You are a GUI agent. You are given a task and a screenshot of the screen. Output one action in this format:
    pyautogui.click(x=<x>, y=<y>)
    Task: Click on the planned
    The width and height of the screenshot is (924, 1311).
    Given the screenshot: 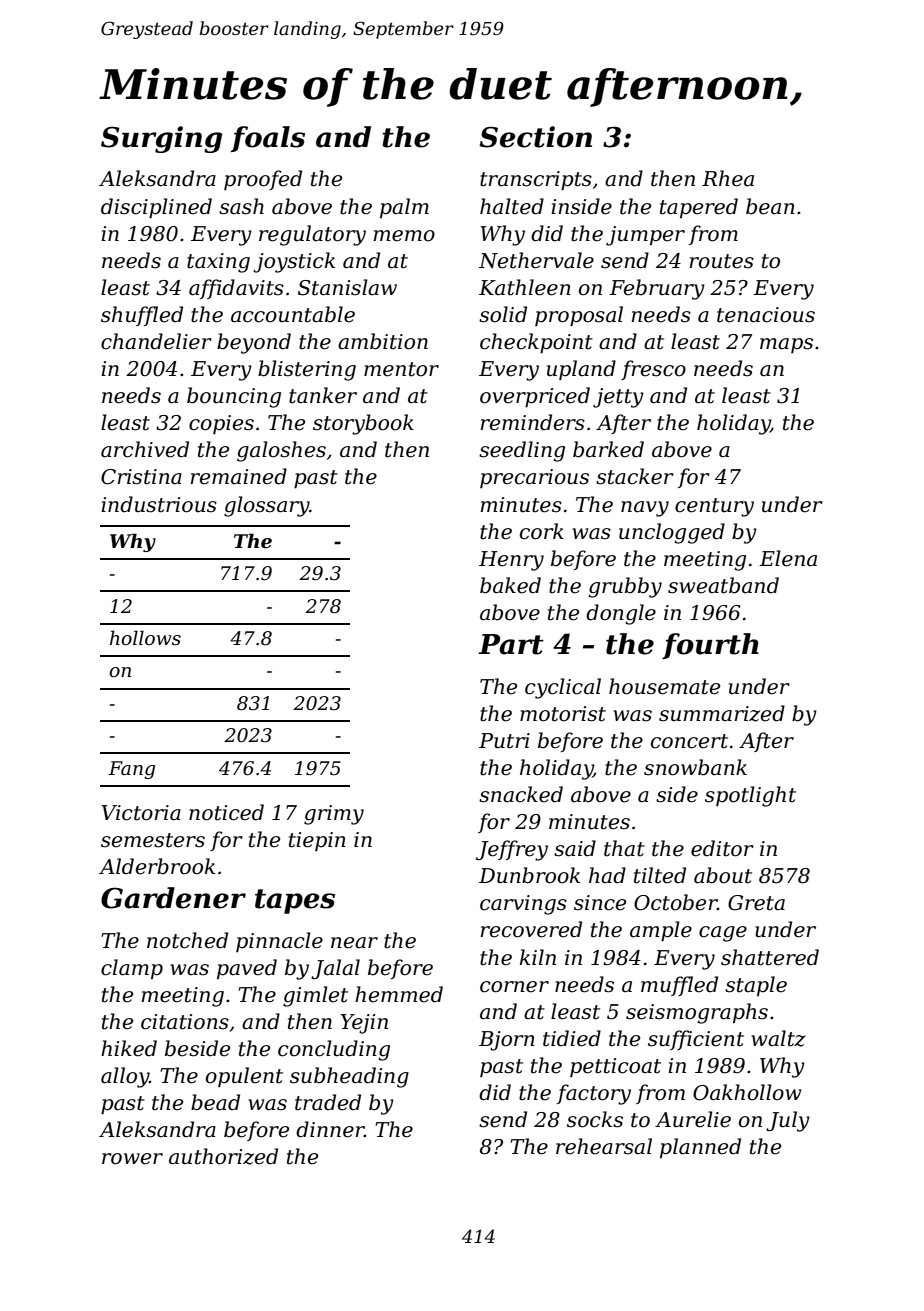 What is the action you would take?
    pyautogui.click(x=700, y=1148)
